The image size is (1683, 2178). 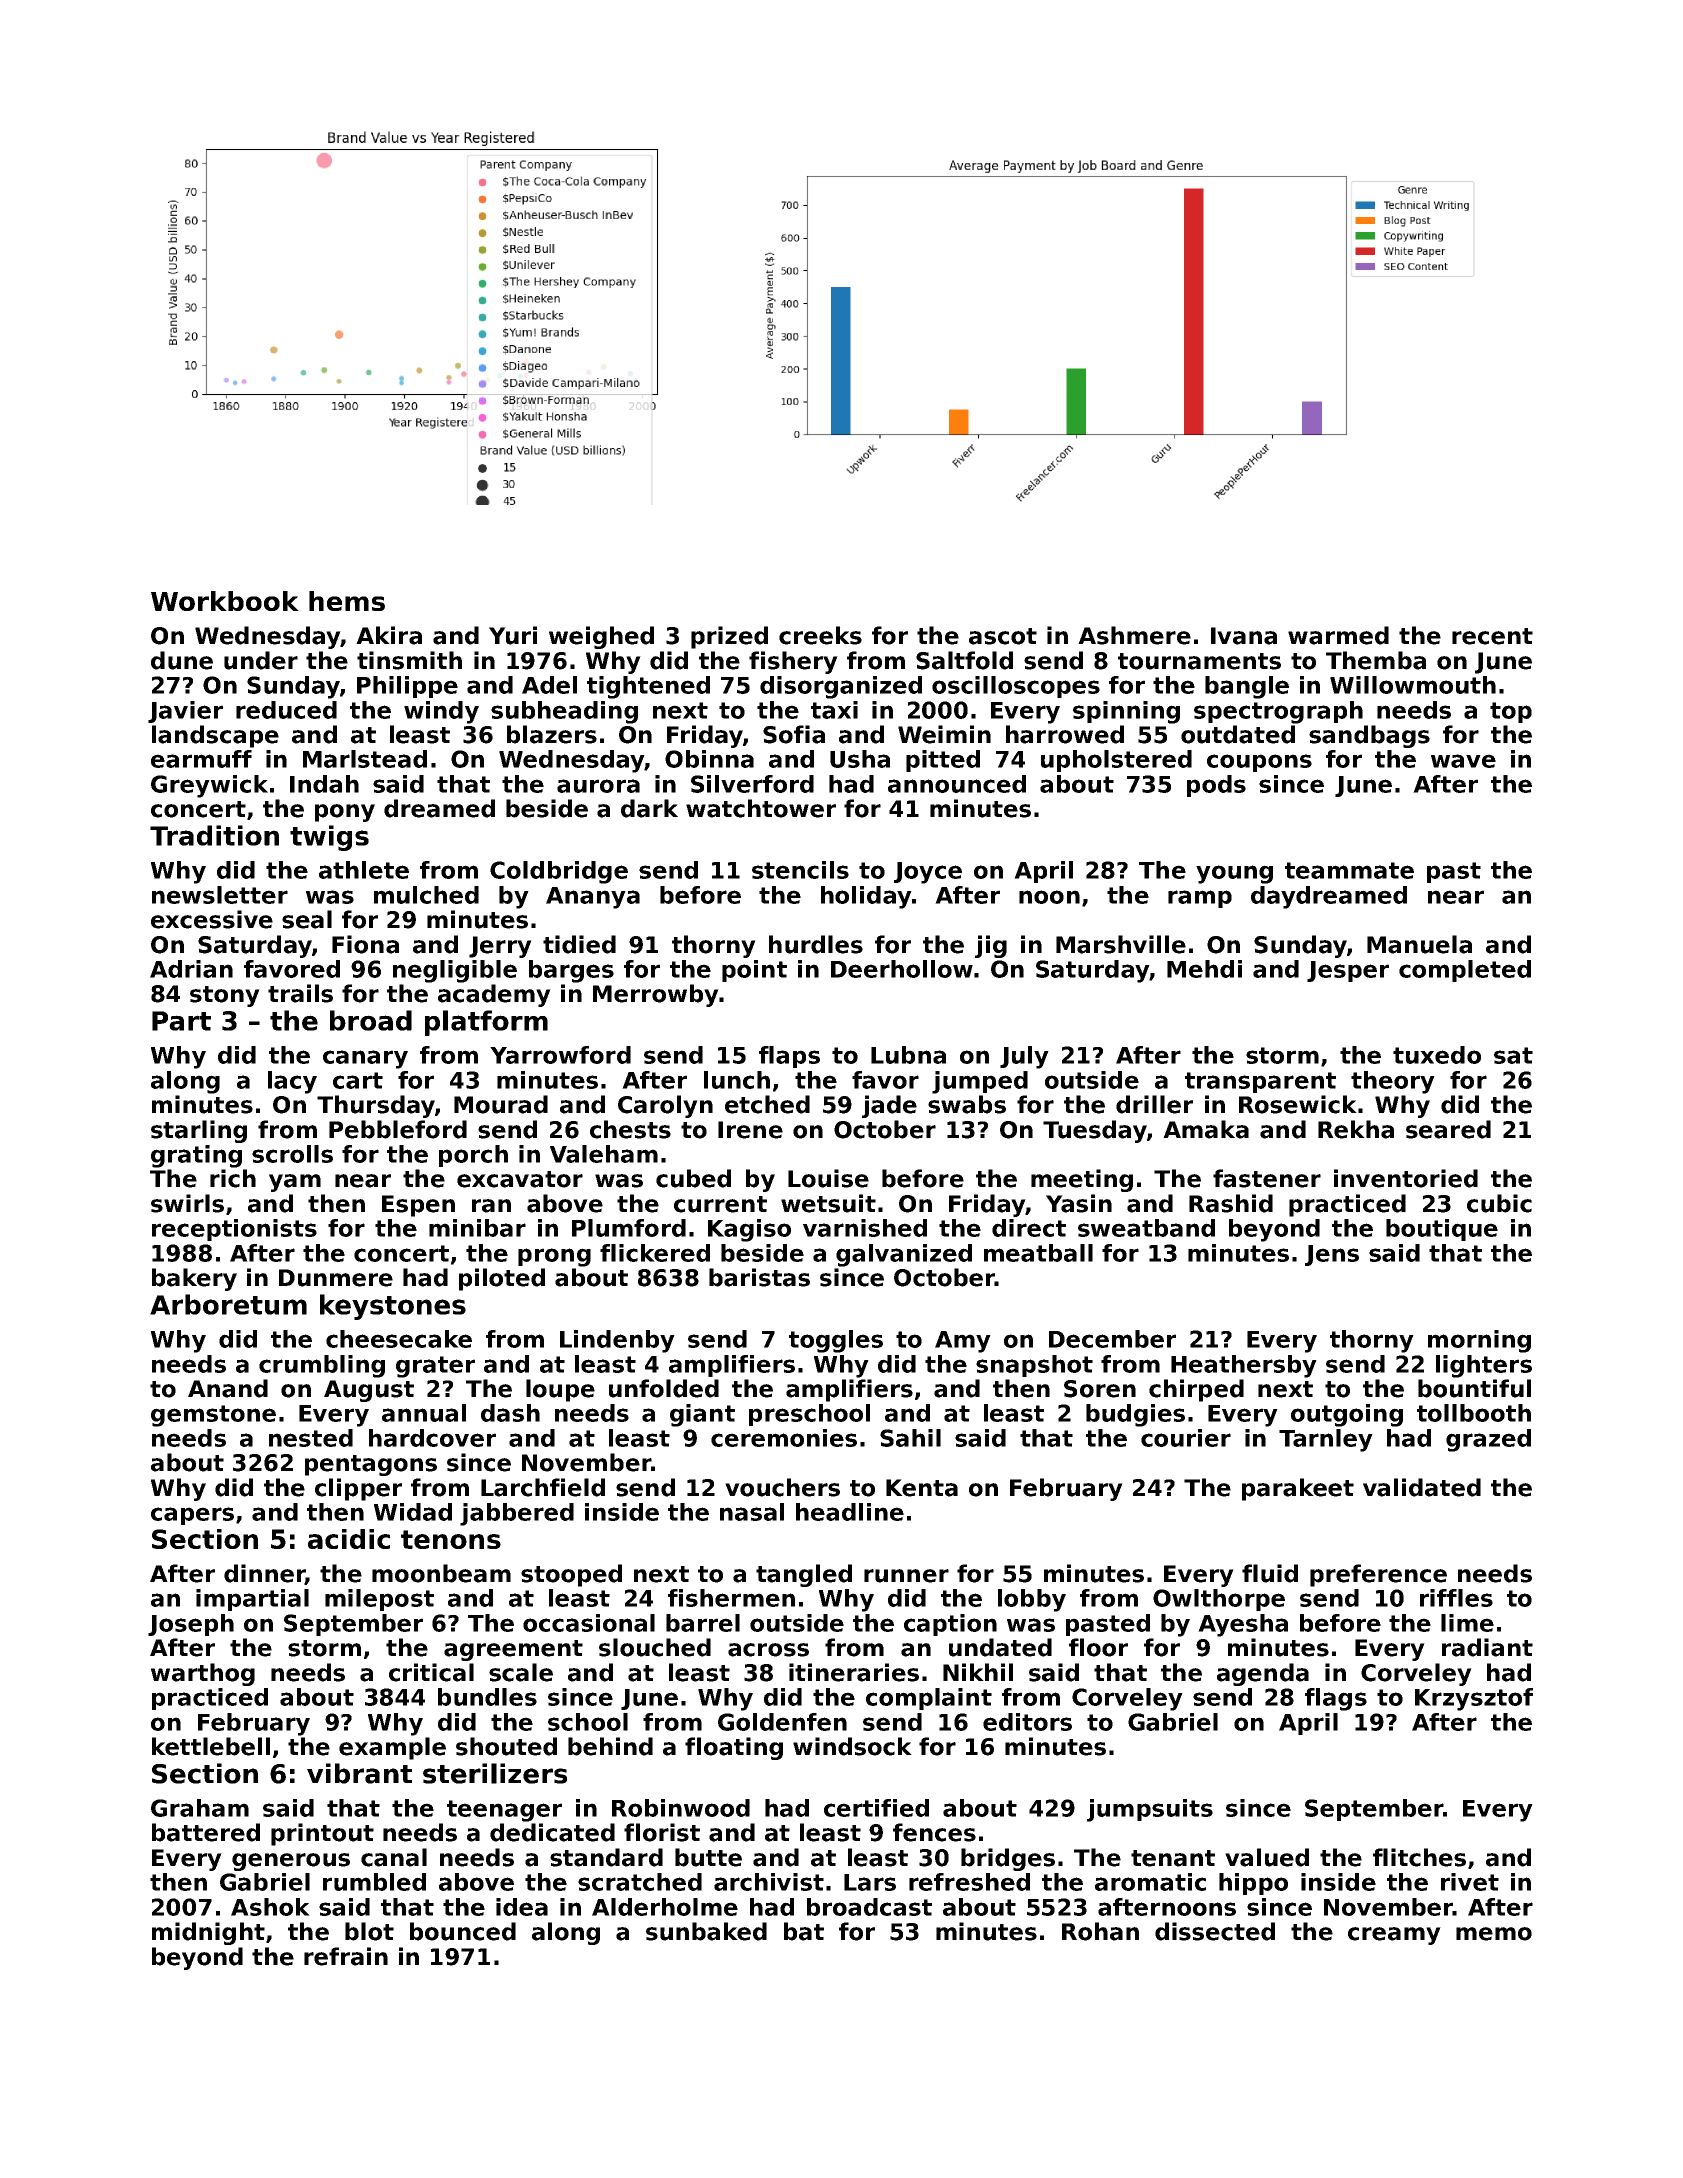 I want to click on flags, so click(x=1336, y=1699).
